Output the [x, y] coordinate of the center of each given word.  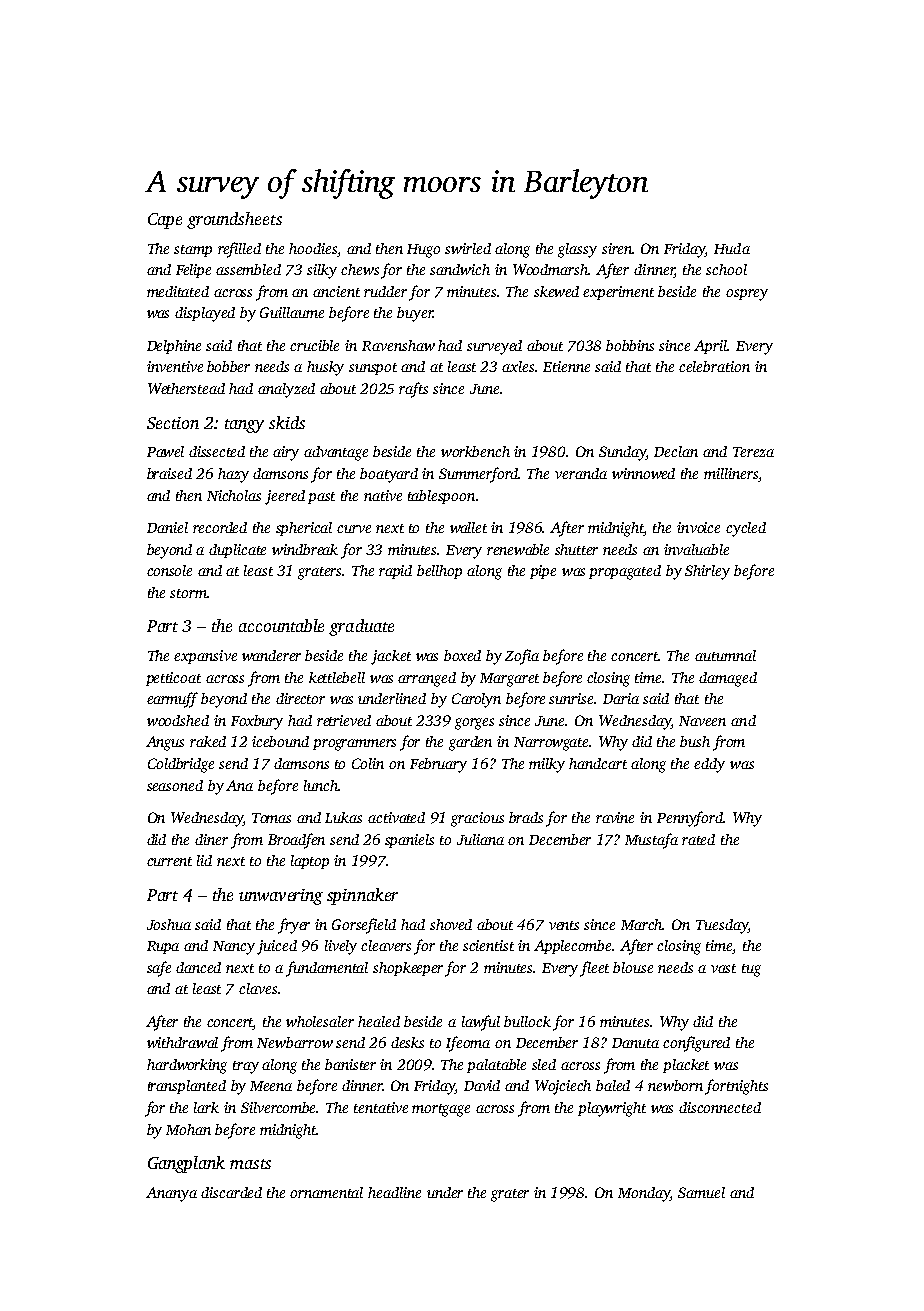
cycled [746, 529]
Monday [644, 1194]
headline [394, 1192]
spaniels [409, 841]
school [726, 269]
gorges [474, 724]
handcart [598, 763]
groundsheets [234, 220]
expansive [205, 657]
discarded [231, 1192]
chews [360, 269]
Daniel [167, 527]
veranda [581, 473]
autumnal [725, 655]
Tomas [271, 818]
